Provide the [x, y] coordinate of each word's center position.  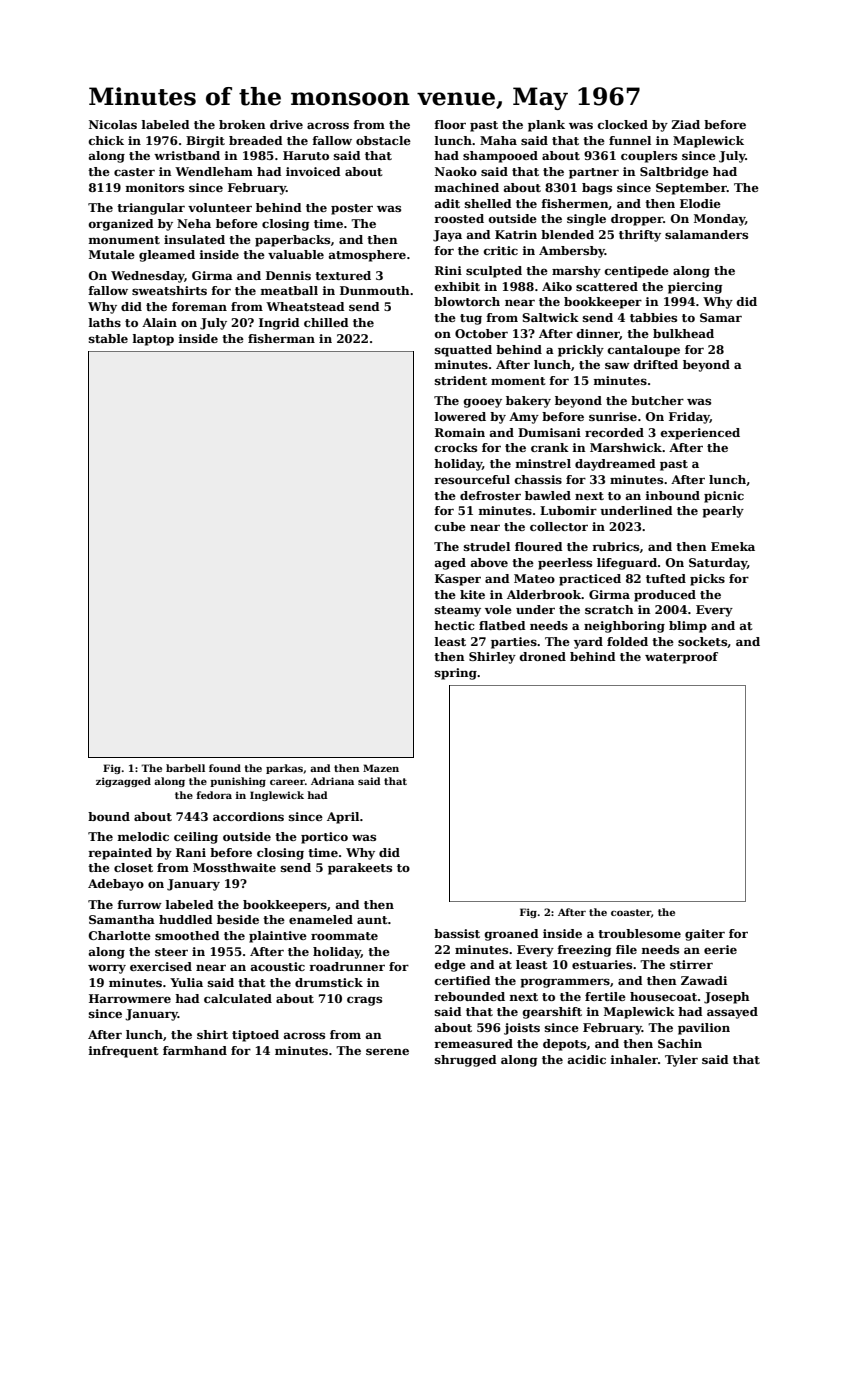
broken [242, 124]
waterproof [681, 658]
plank [546, 126]
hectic [454, 625]
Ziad [685, 124]
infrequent [124, 1052]
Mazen [381, 768]
